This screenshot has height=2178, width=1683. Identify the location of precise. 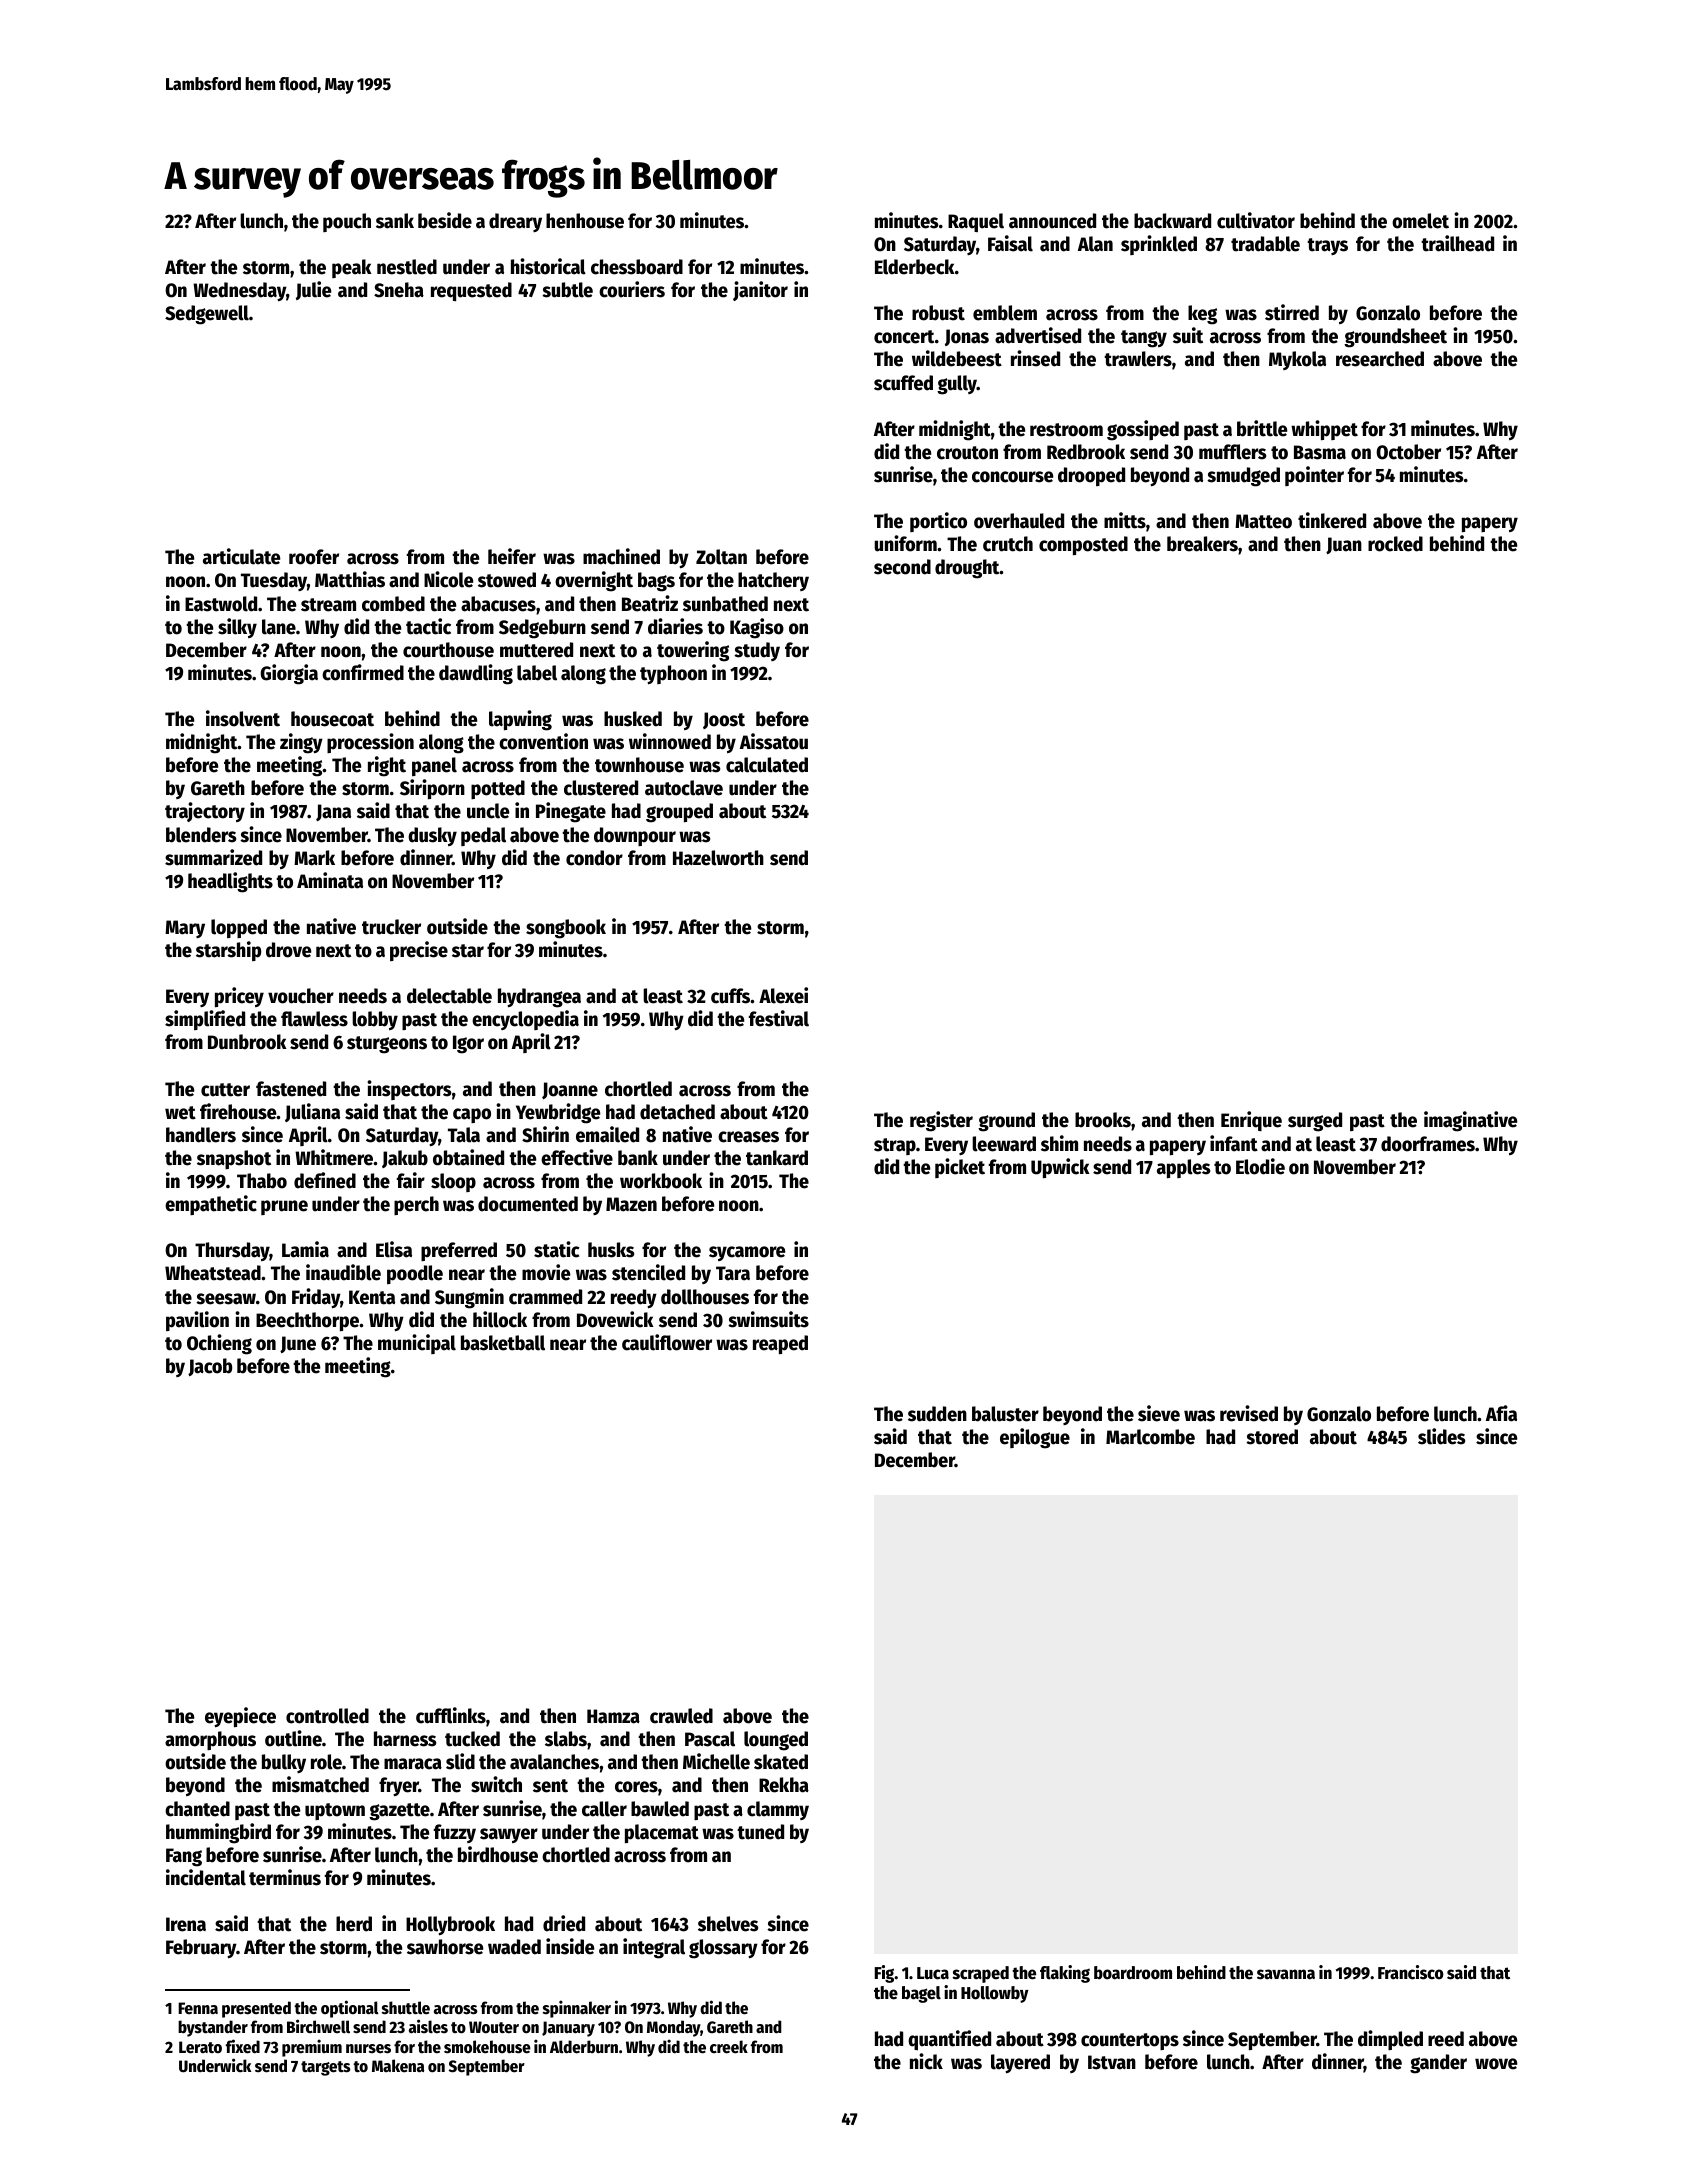
(419, 951).
